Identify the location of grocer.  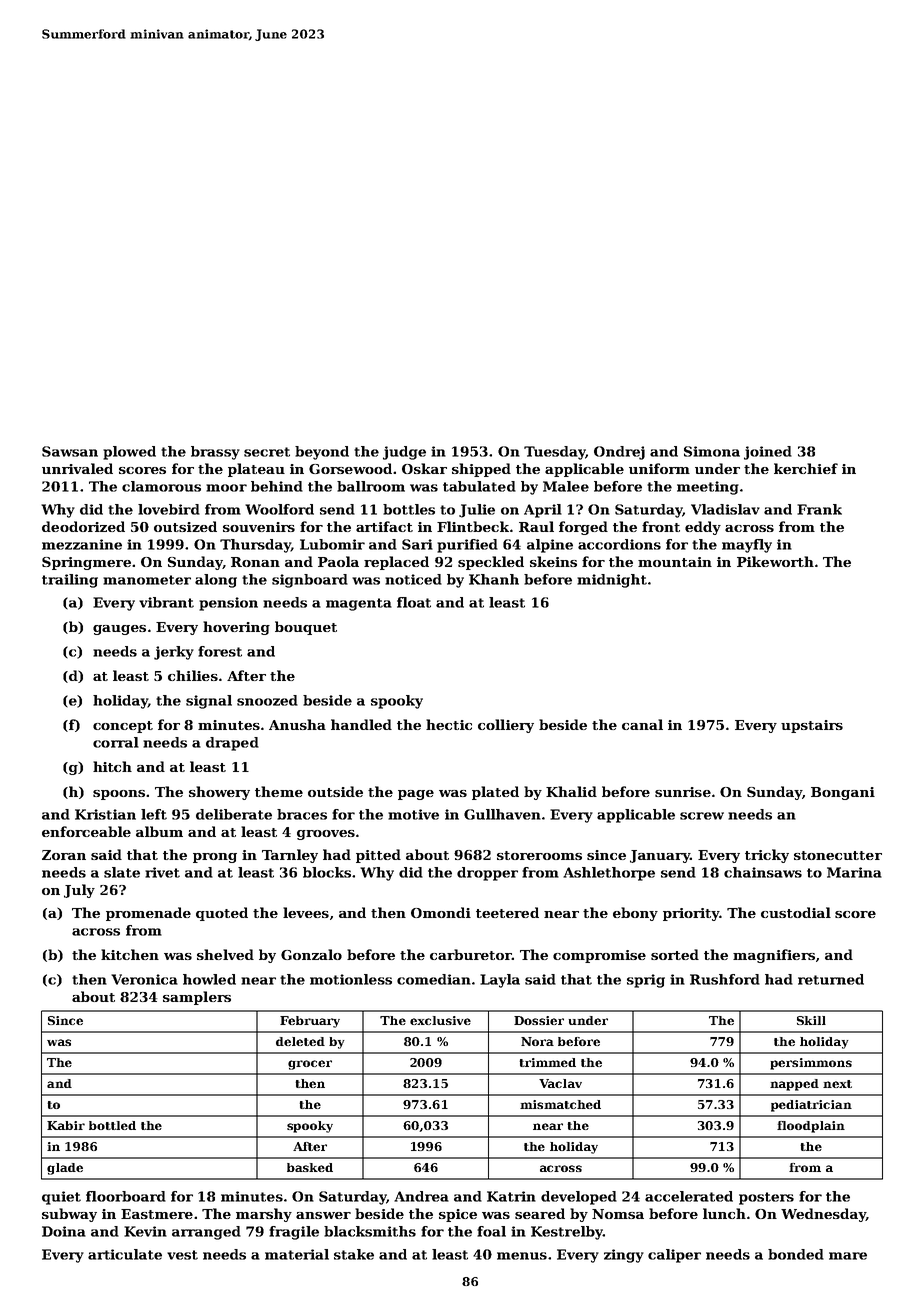
(310, 1065).
